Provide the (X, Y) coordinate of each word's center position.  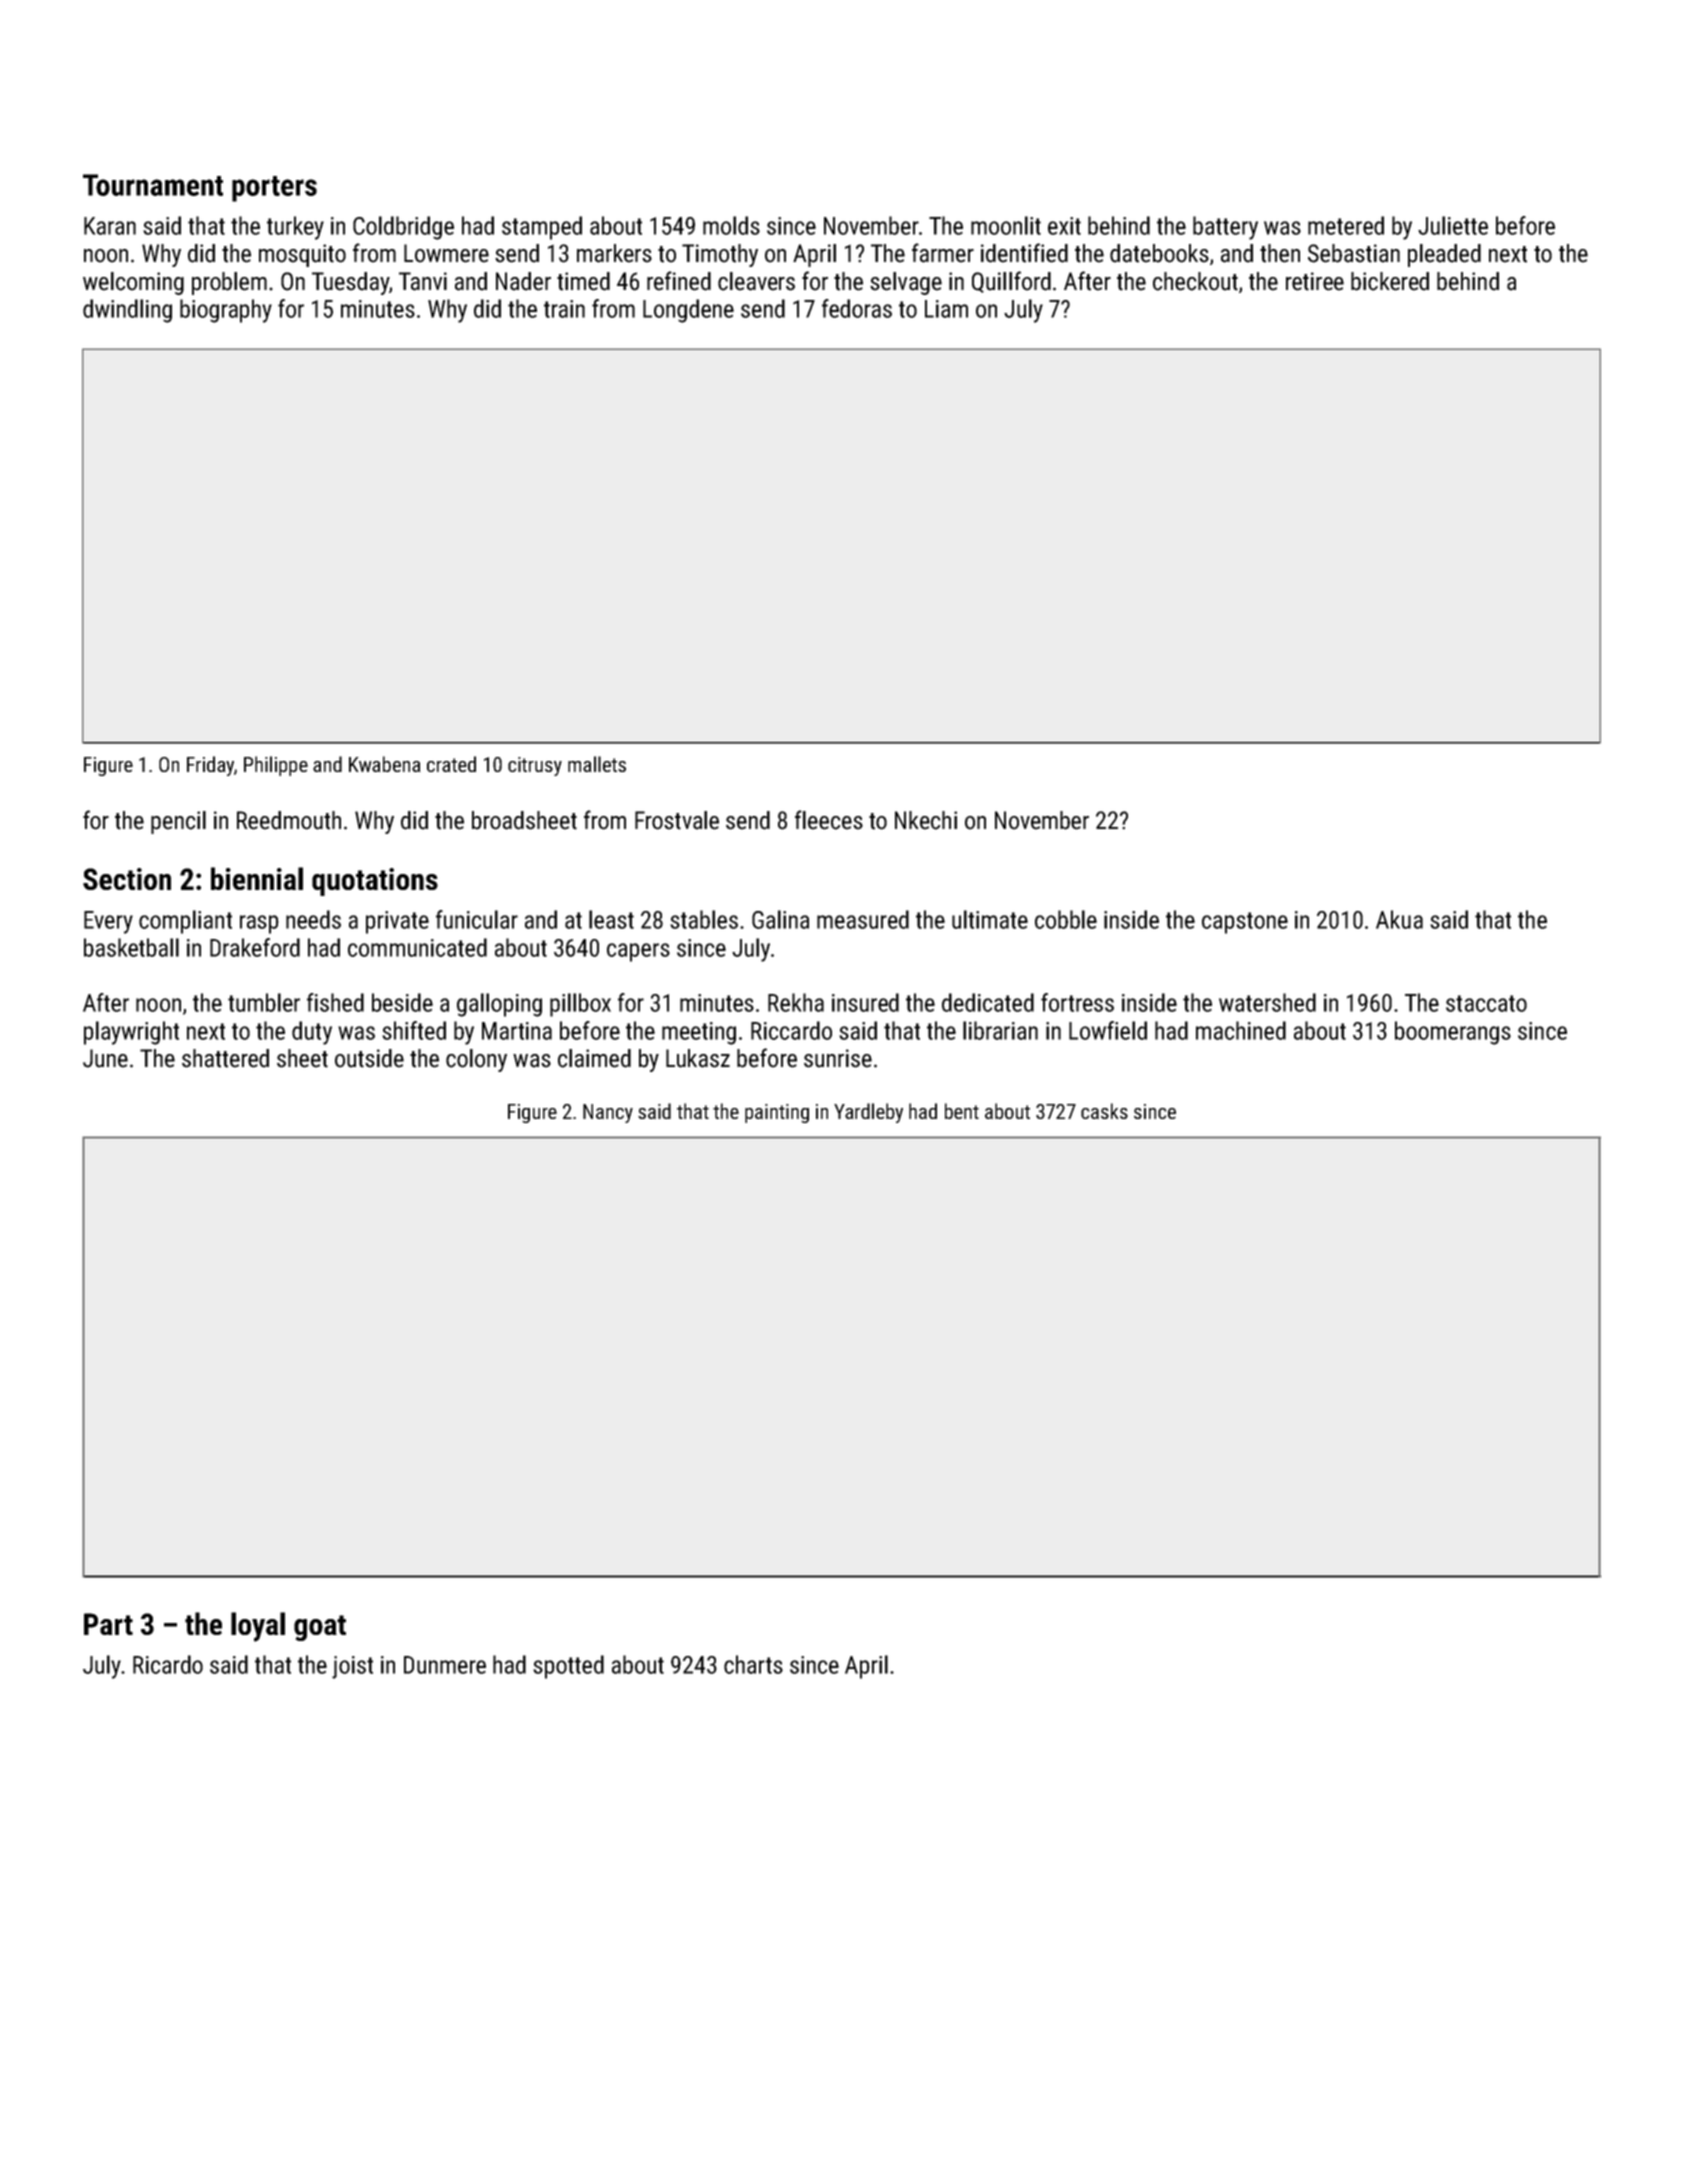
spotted (568, 1667)
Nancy (608, 1113)
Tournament (153, 185)
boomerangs (1453, 1033)
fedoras (857, 308)
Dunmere (445, 1665)
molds (731, 225)
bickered (1390, 281)
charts (753, 1664)
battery (1225, 228)
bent (962, 1111)
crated (451, 764)
